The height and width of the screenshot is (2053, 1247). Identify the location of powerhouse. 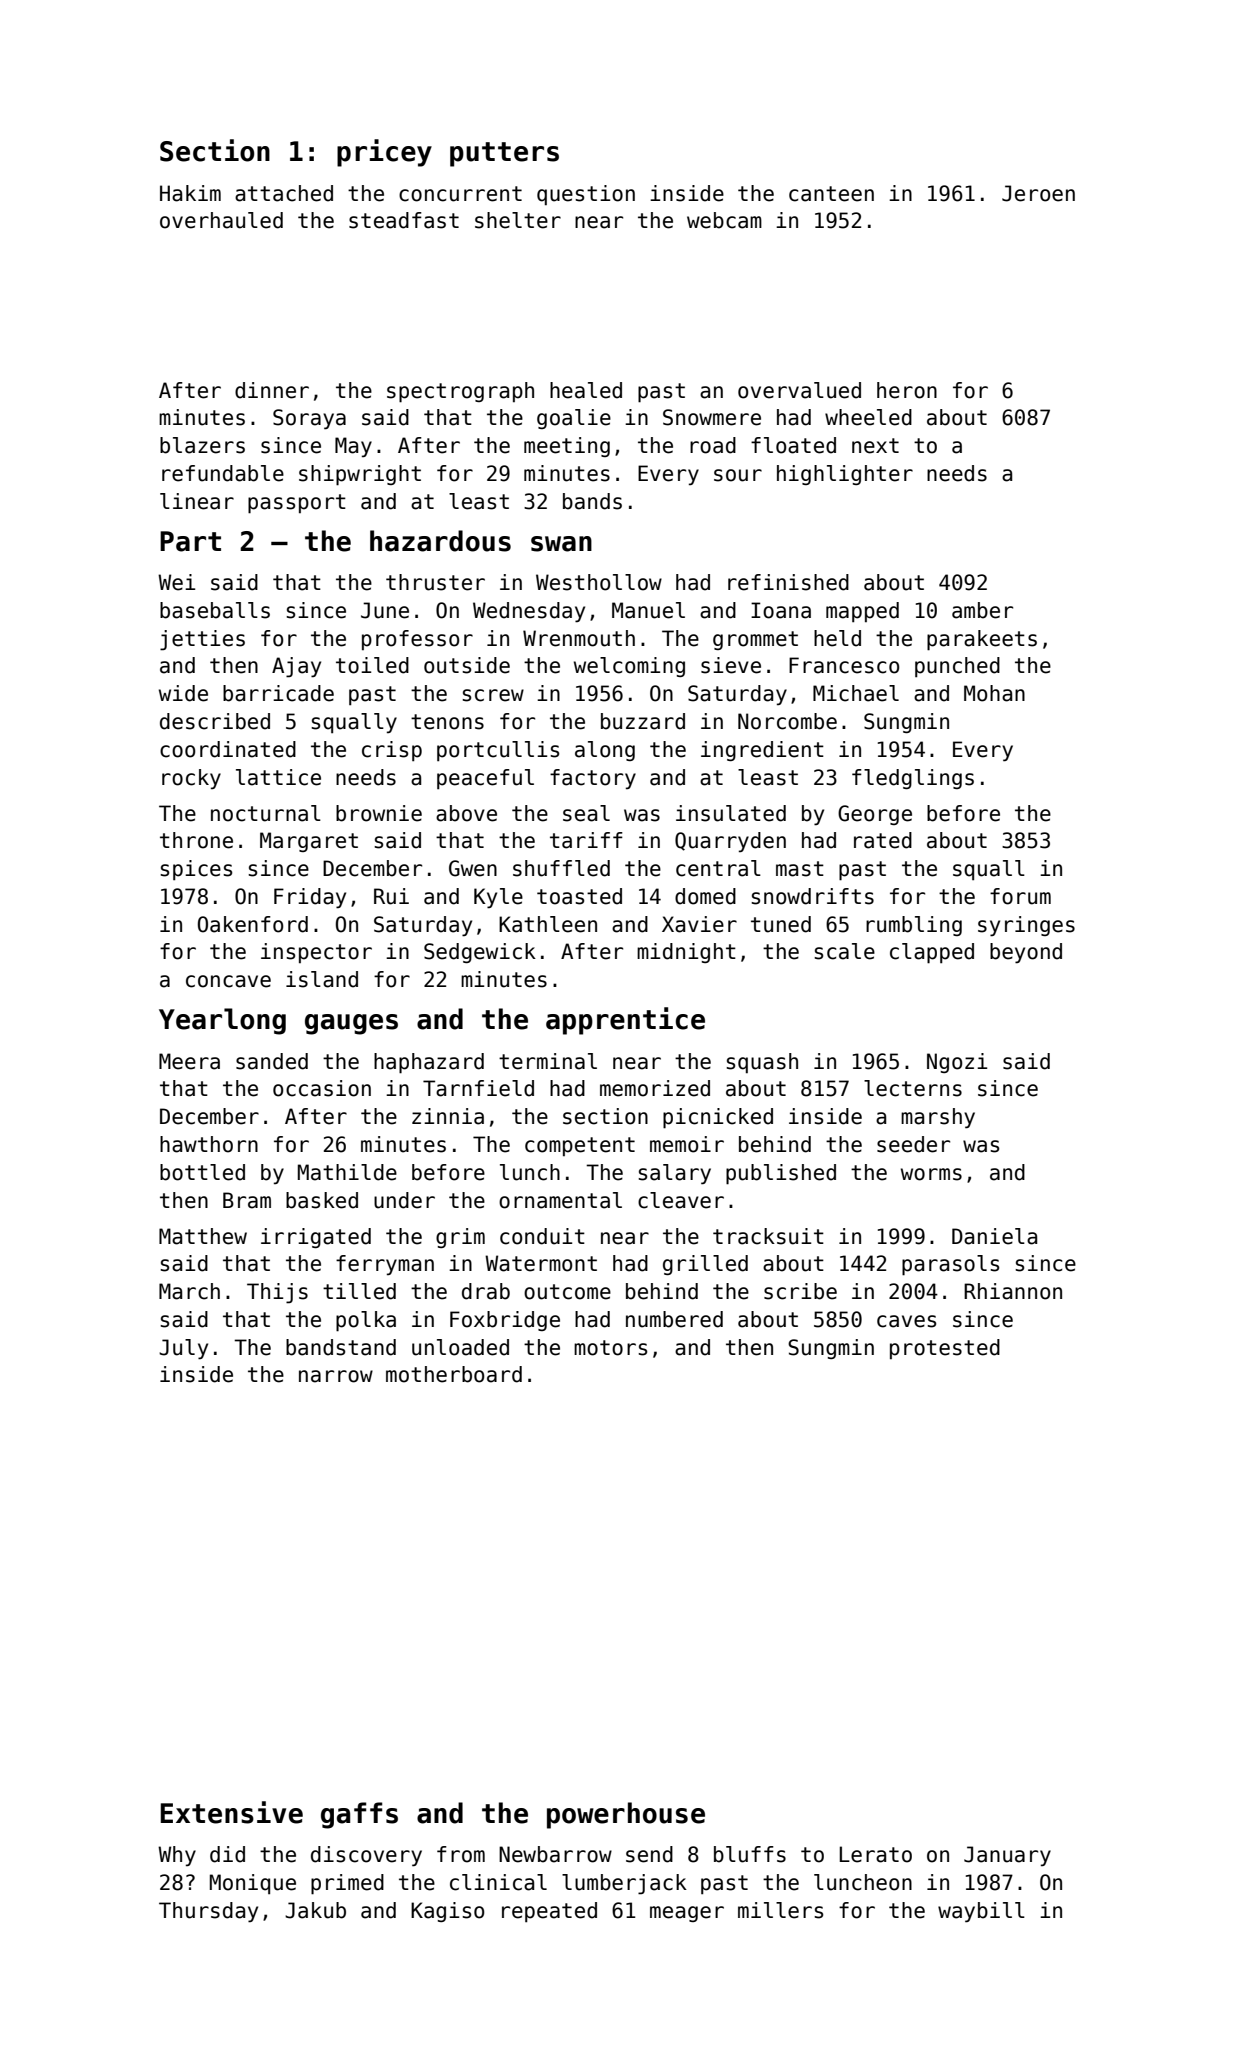
(626, 1815).
